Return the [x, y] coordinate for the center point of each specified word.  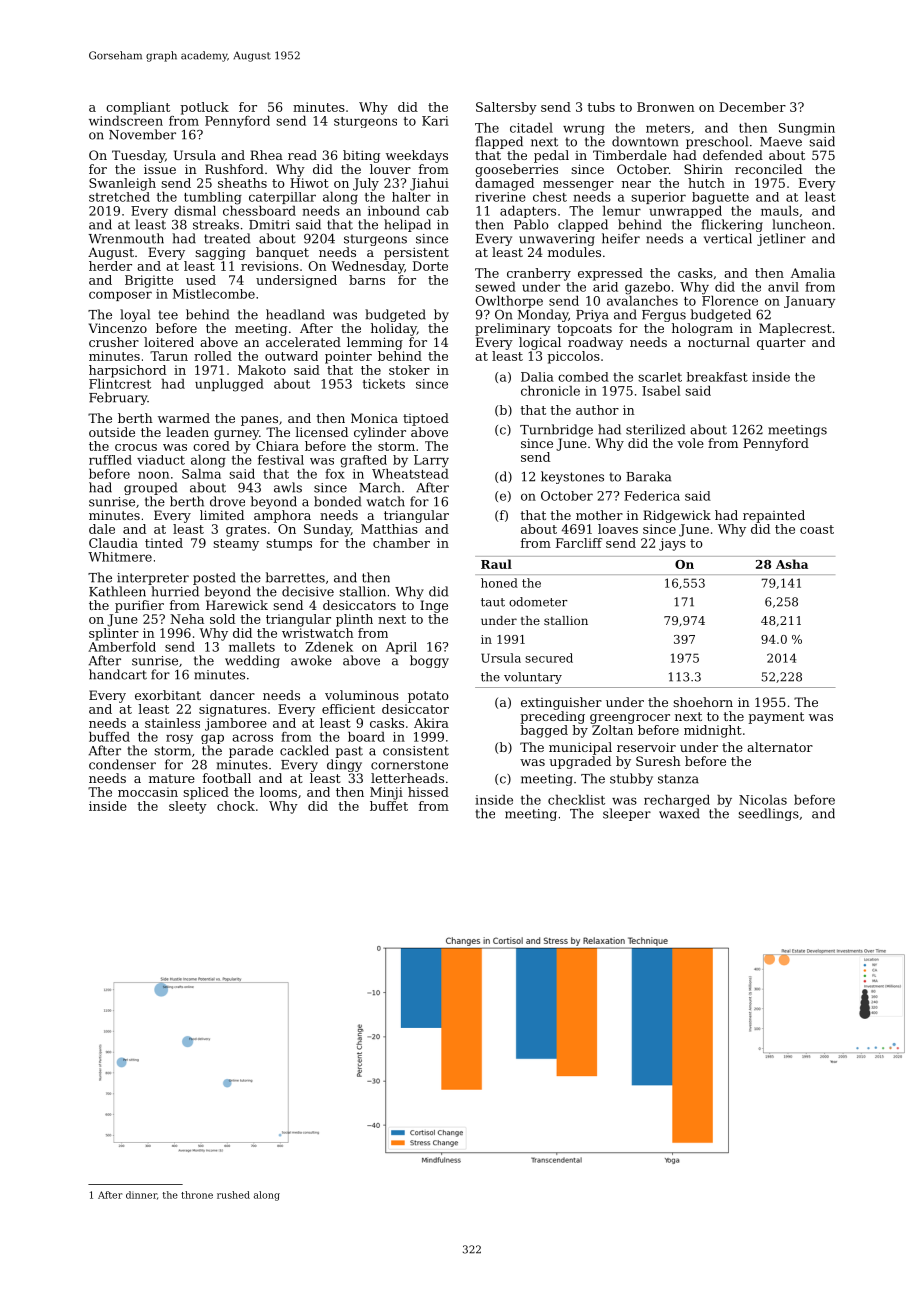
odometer [538, 602]
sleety [188, 807]
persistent [416, 254]
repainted [774, 516]
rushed [233, 1195]
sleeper [627, 814]
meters [668, 128]
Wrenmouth [126, 238]
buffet [389, 806]
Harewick [237, 605]
